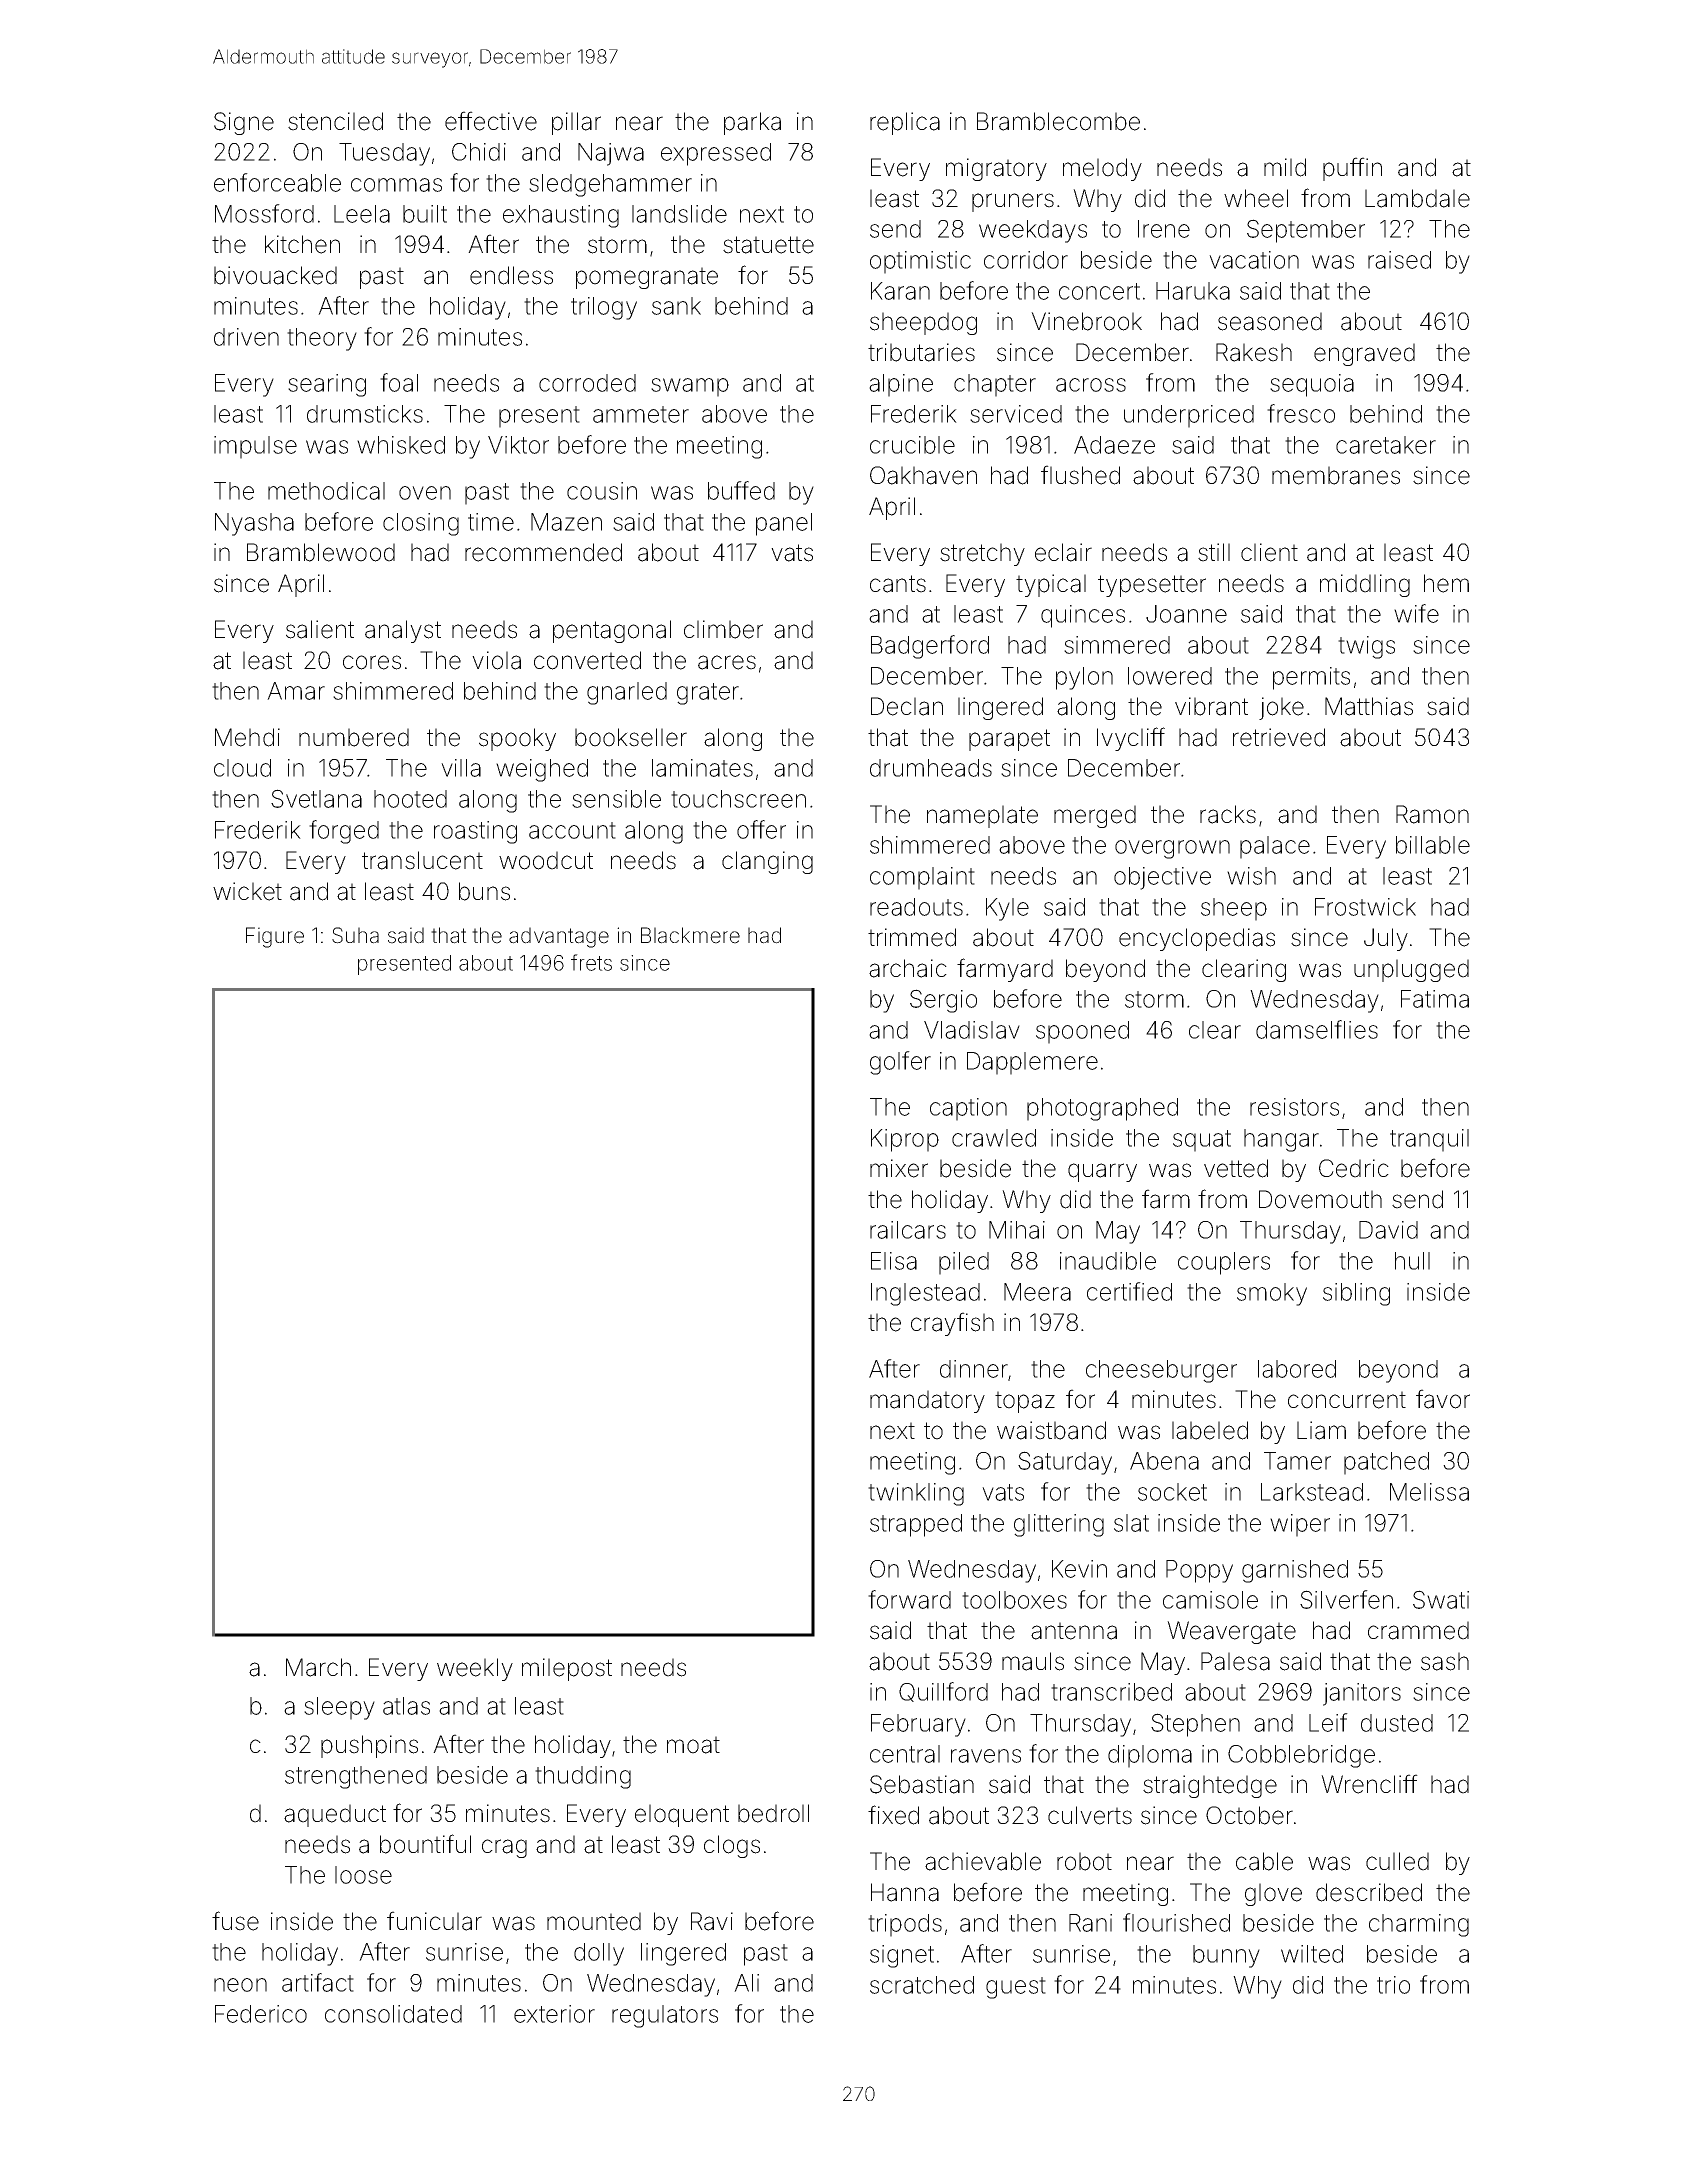  Describe the element at coordinates (1347, 1400) in the screenshot. I see `concurrent` at that location.
